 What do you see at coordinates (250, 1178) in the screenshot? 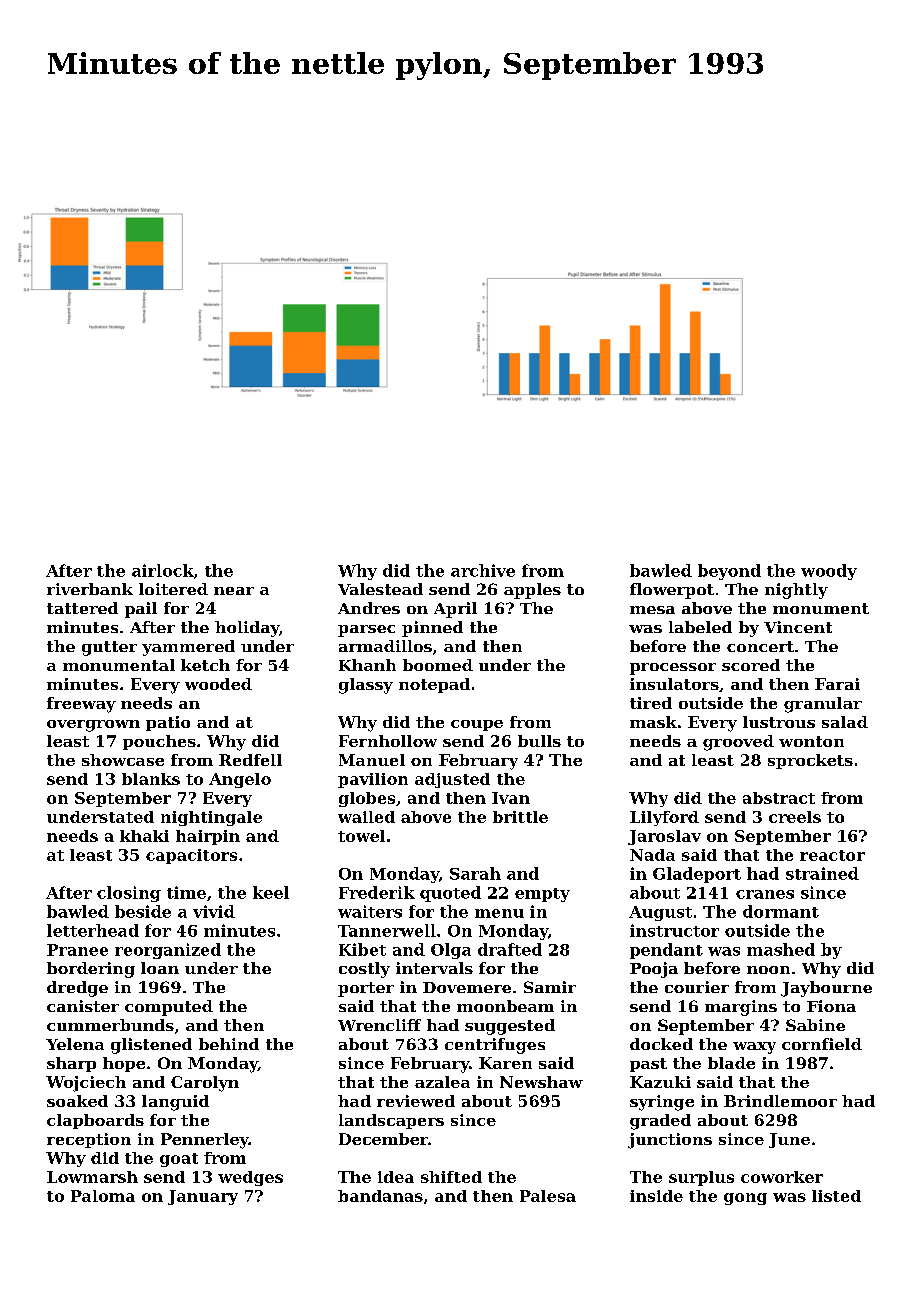
I see `wedges` at bounding box center [250, 1178].
